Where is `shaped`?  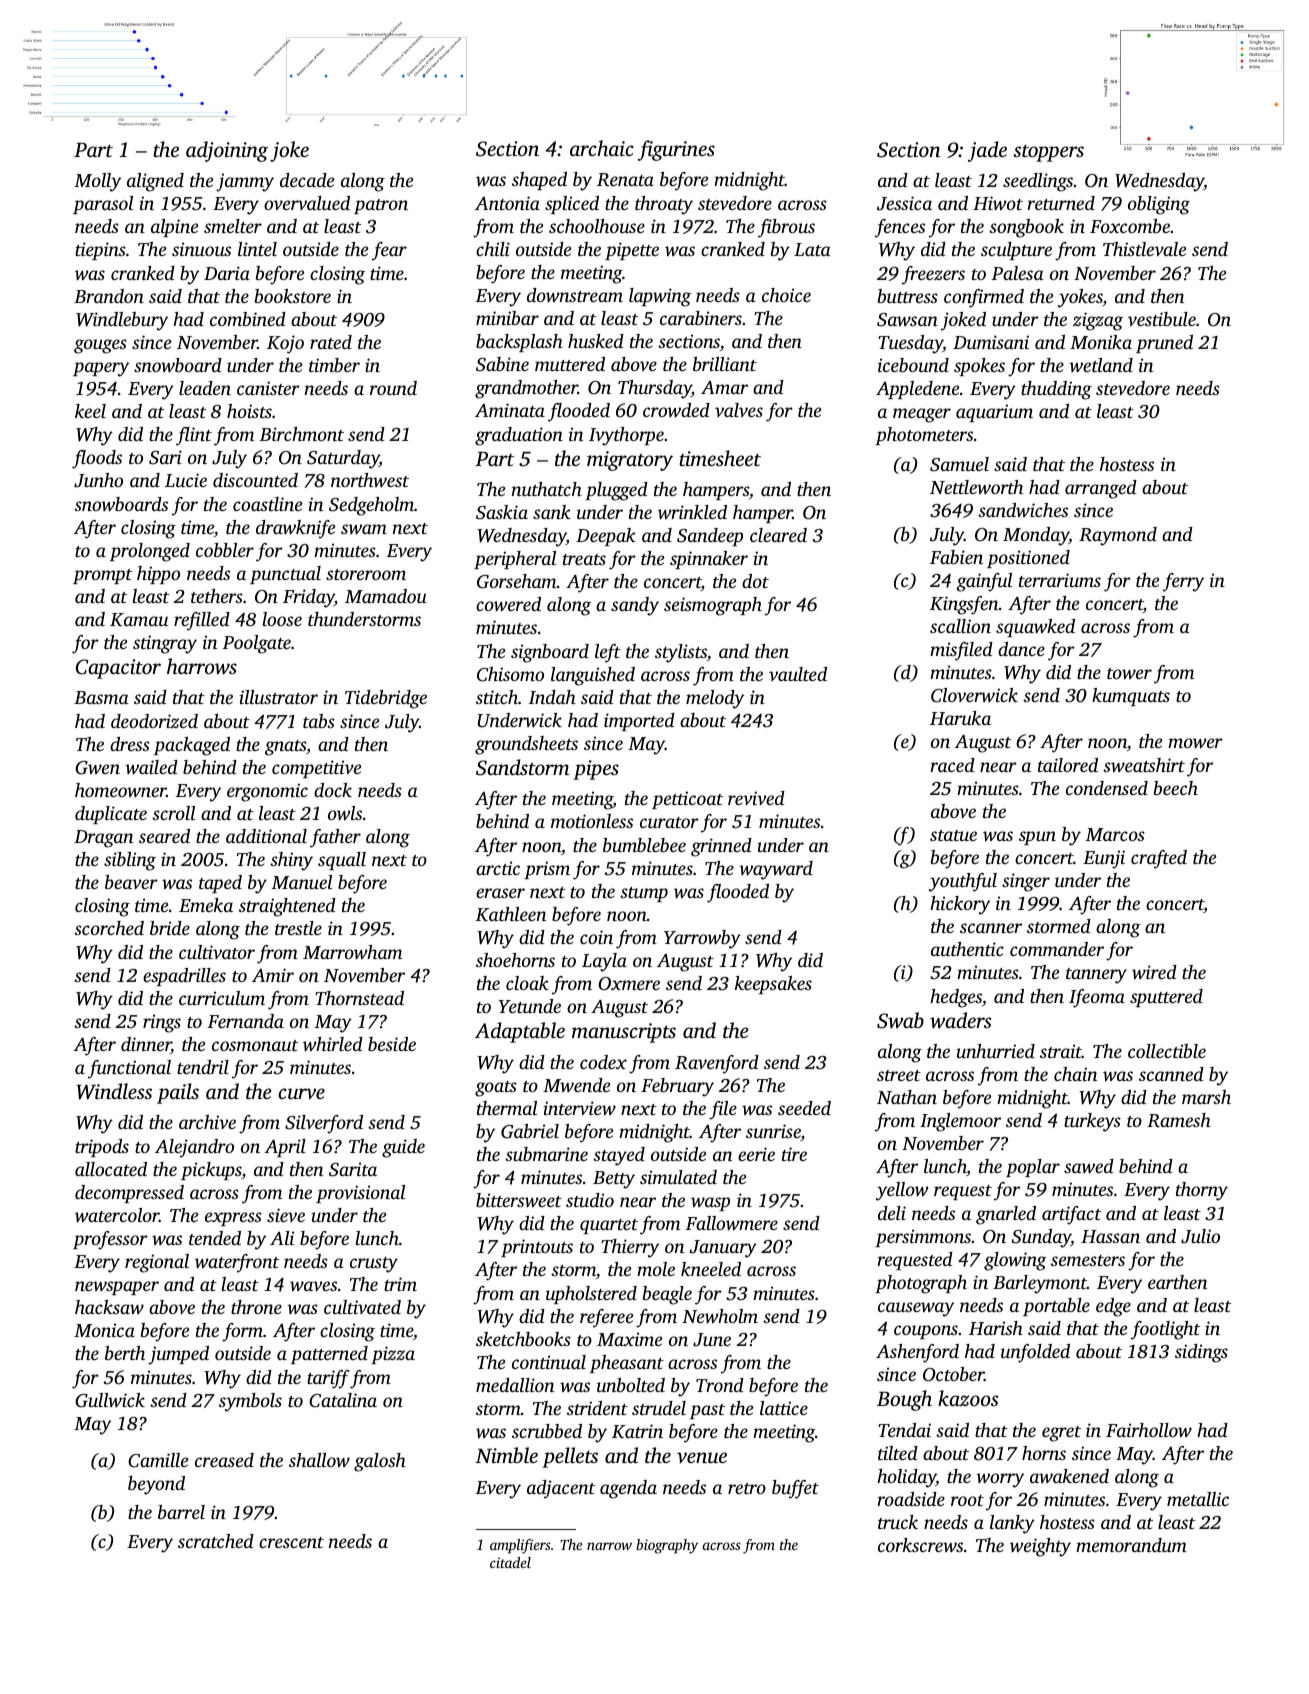
shaped is located at coordinates (539, 181).
